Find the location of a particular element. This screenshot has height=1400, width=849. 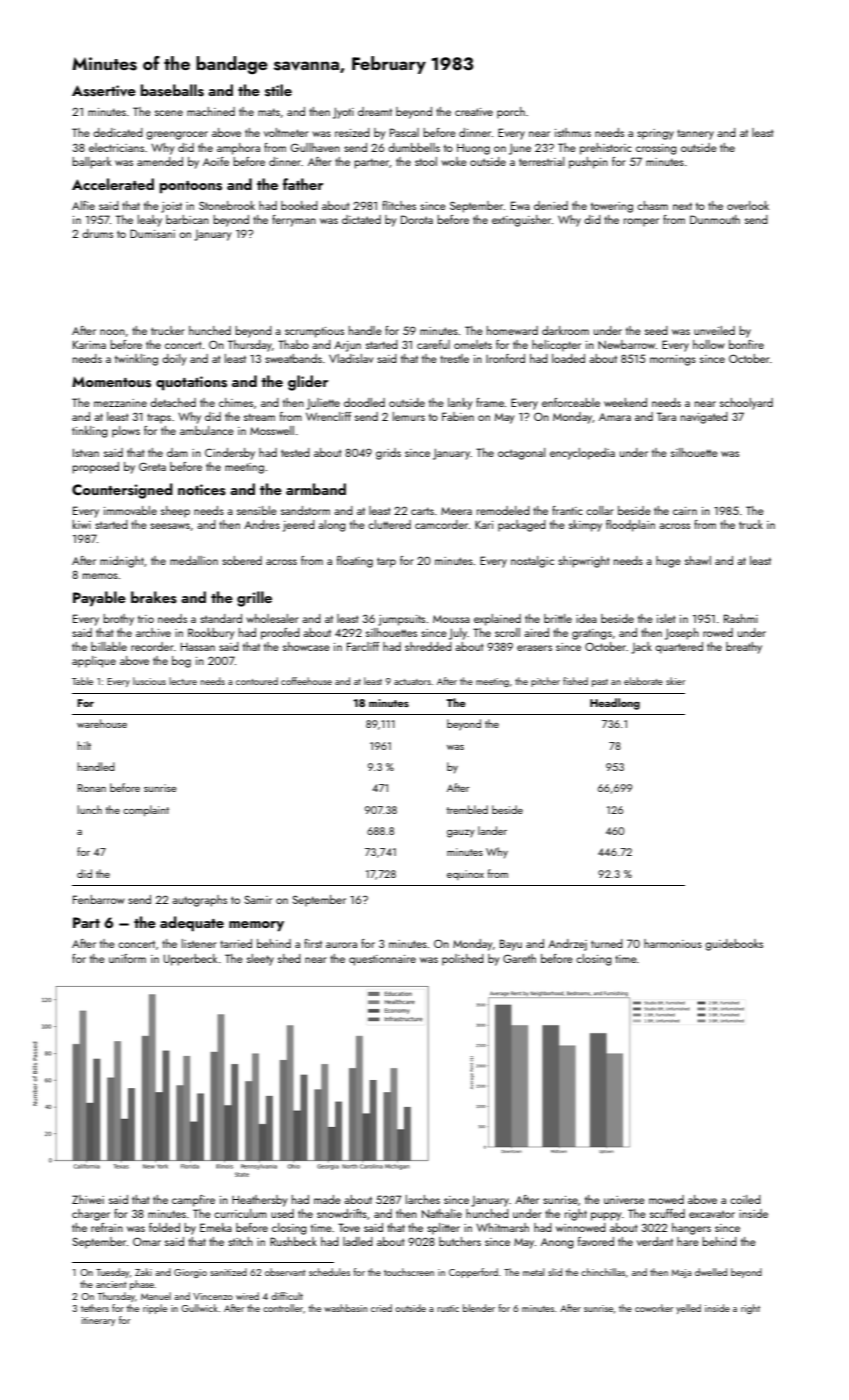

universe is located at coordinates (624, 1200).
